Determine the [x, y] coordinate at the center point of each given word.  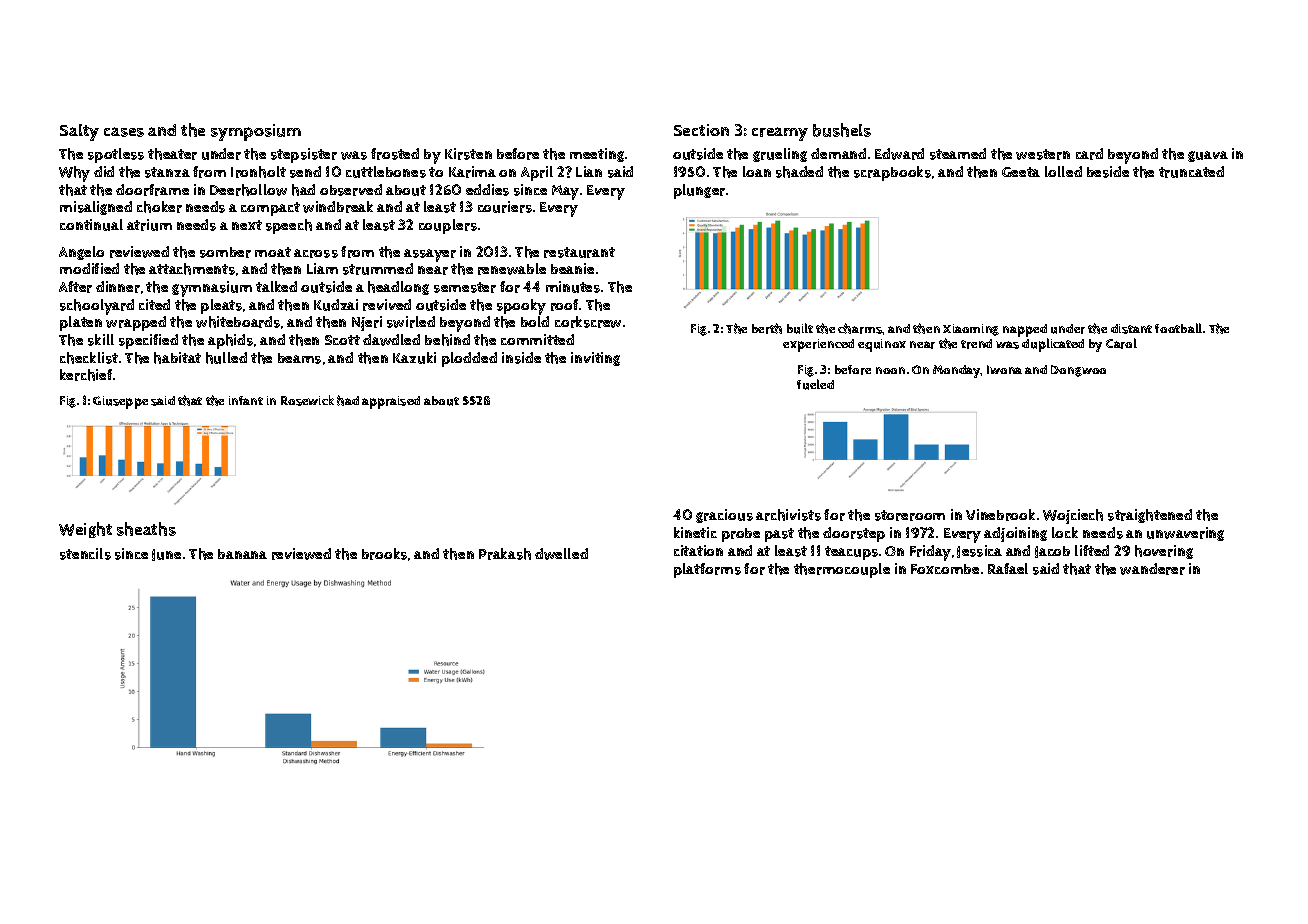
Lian [589, 171]
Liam [322, 268]
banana [242, 554]
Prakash [505, 554]
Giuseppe [120, 402]
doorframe [152, 190]
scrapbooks [892, 173]
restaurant [579, 252]
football [1178, 328]
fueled [815, 384]
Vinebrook [1000, 515]
